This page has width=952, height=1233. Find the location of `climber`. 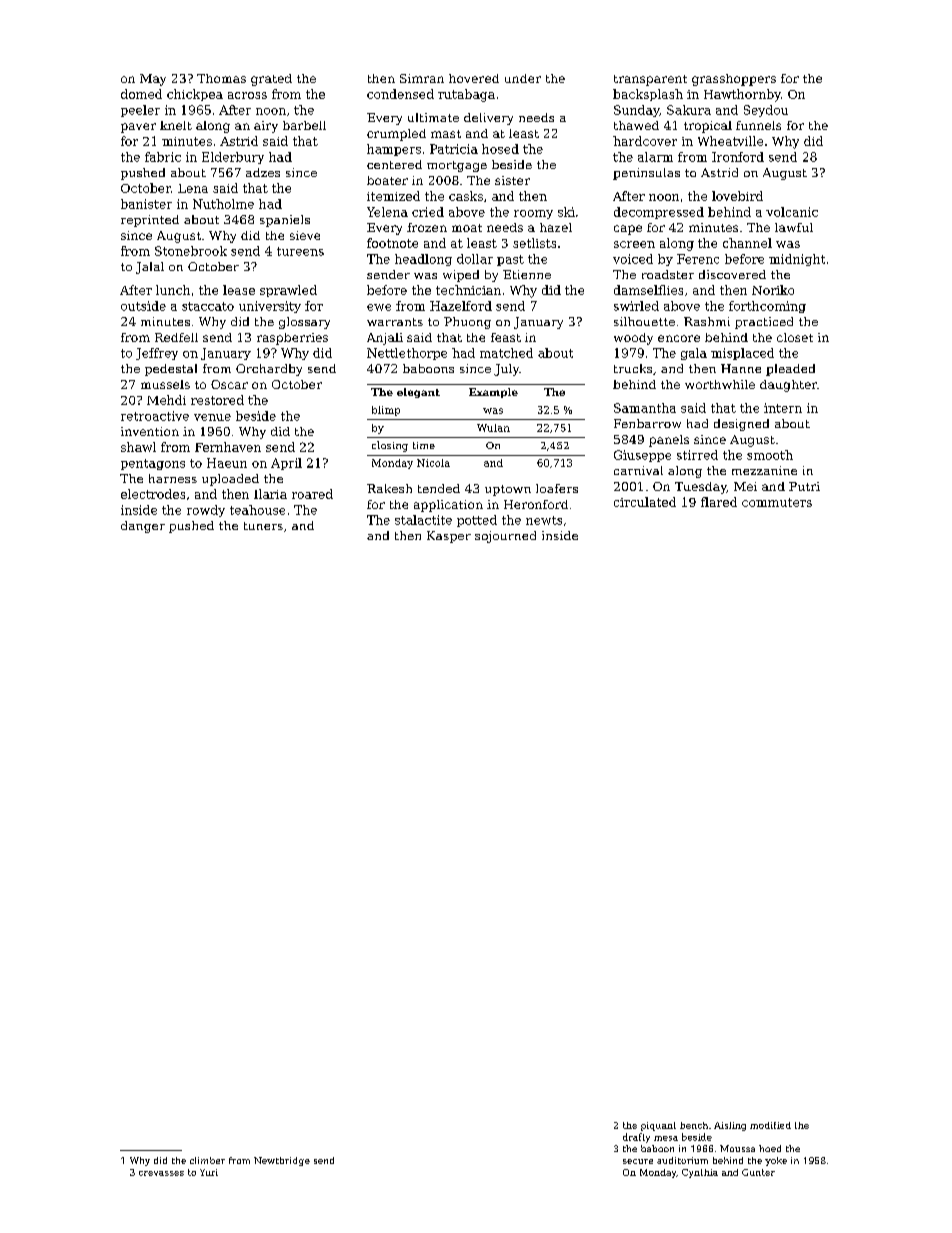

climber is located at coordinates (207, 1160).
